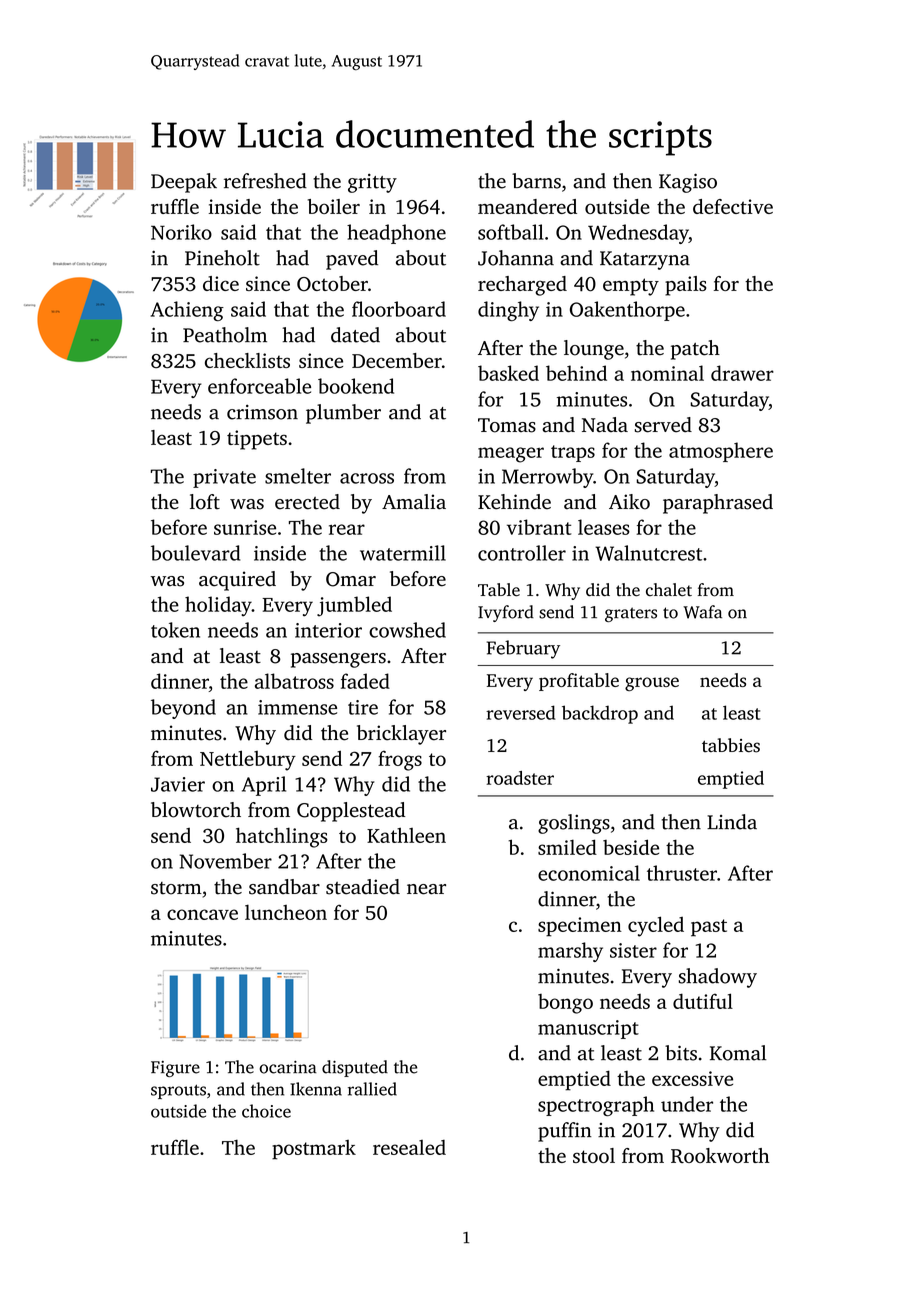  Describe the element at coordinates (511, 455) in the page. I see `meager` at that location.
